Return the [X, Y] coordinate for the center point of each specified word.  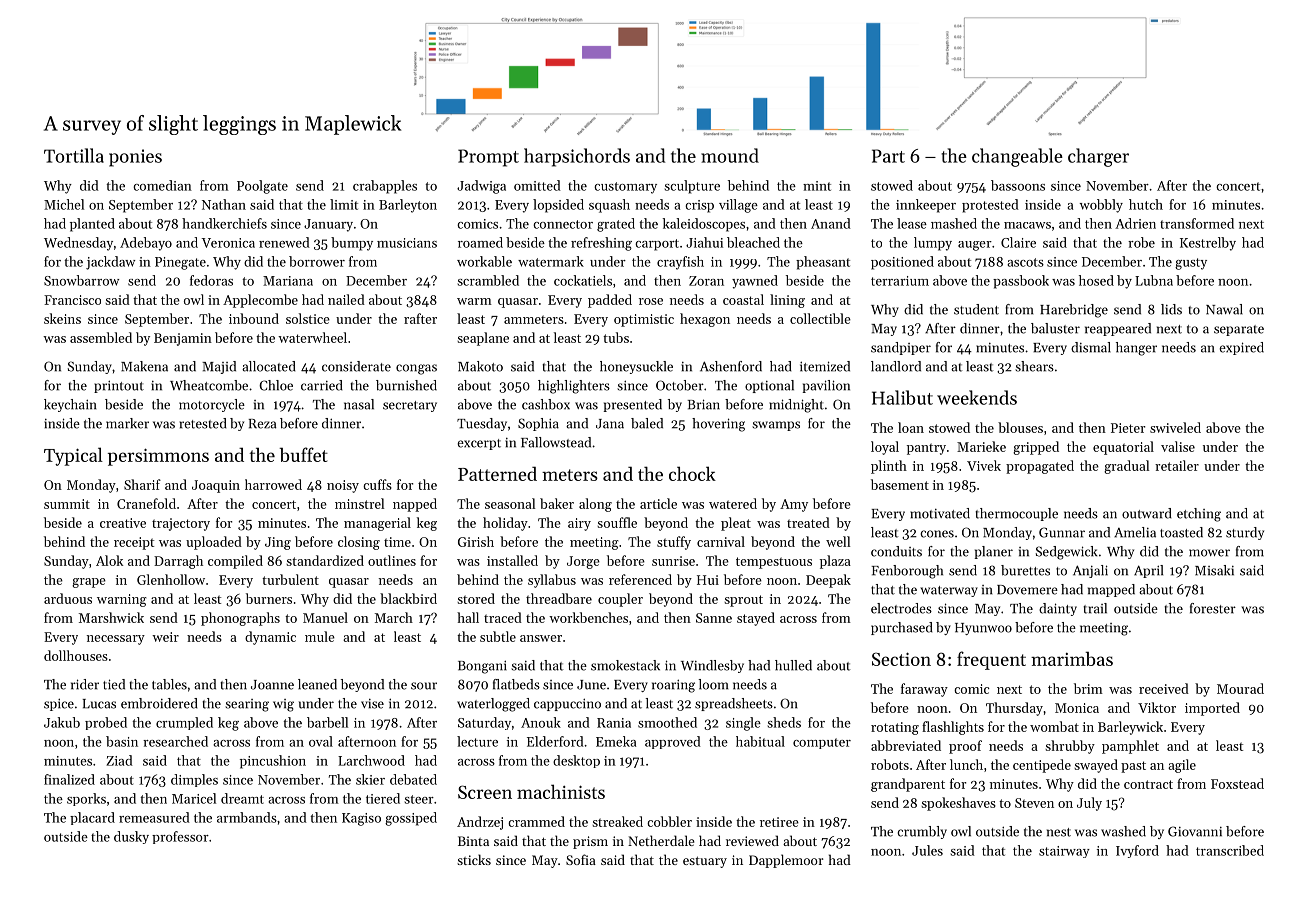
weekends [977, 397]
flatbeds [516, 684]
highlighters [574, 387]
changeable [1017, 157]
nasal [359, 404]
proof [965, 747]
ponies [135, 158]
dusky [131, 837]
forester [1213, 608]
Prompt [488, 158]
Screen [485, 792]
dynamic [270, 638]
